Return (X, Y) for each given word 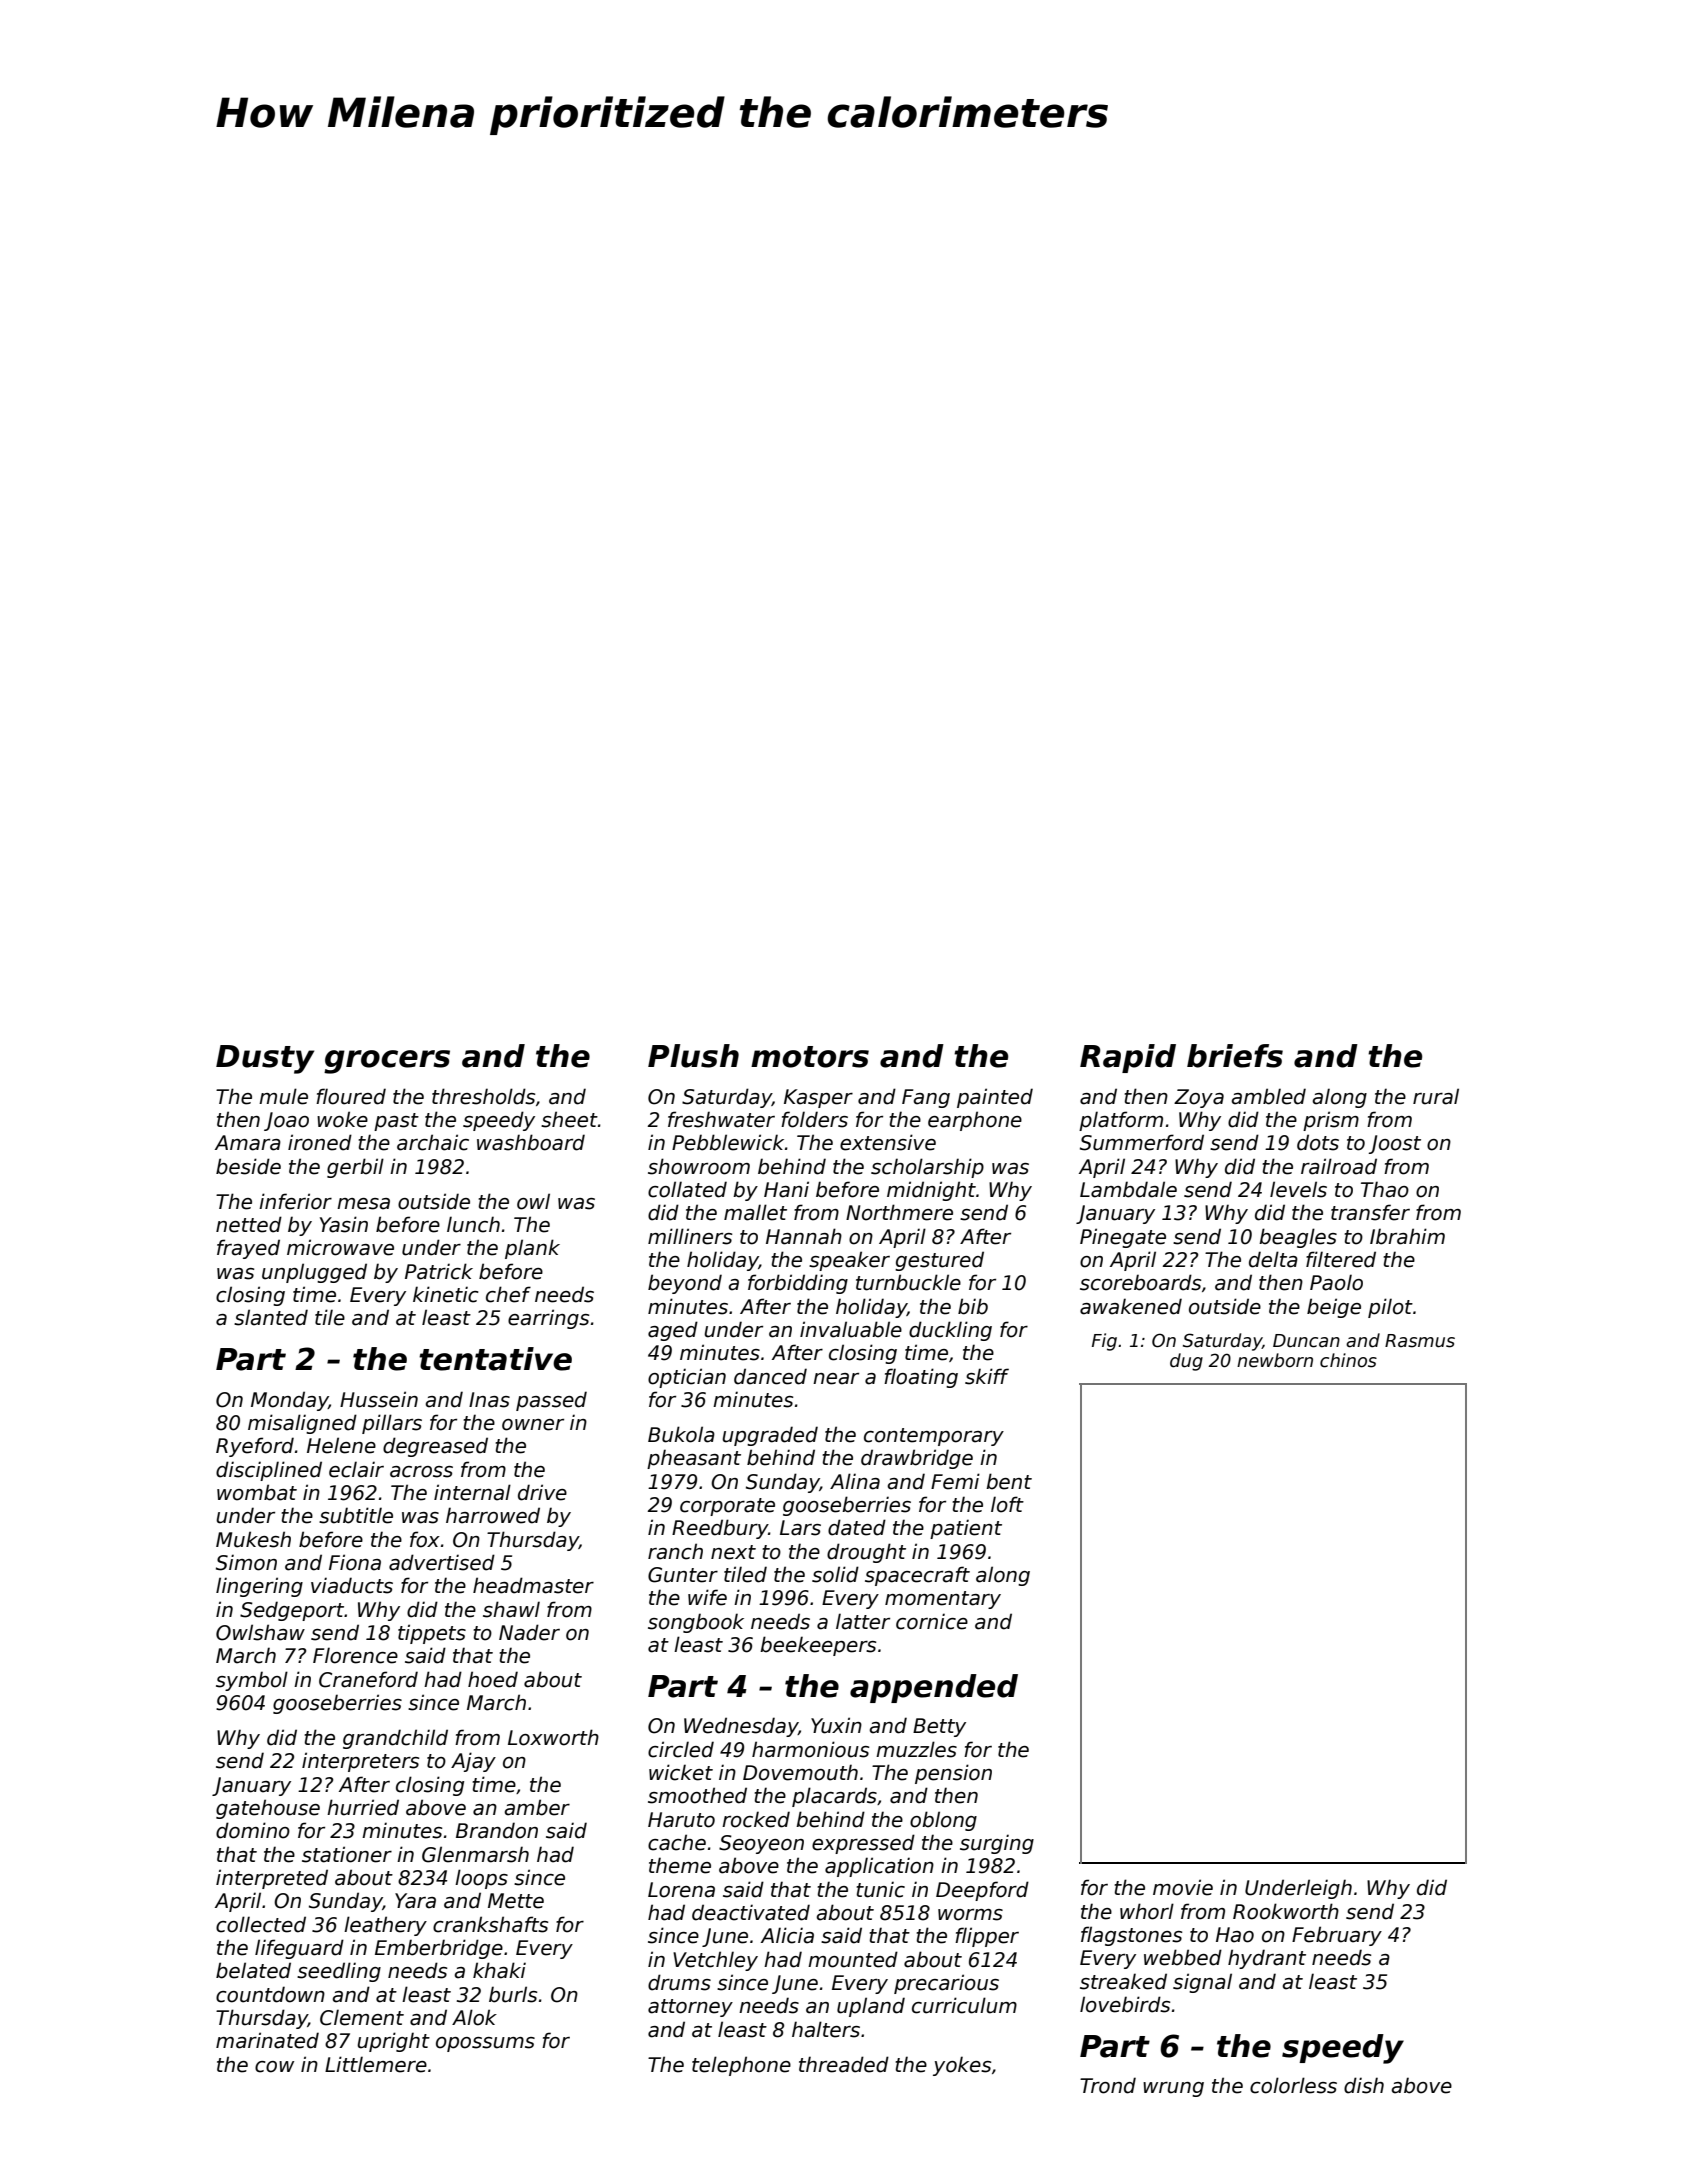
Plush (693, 1056)
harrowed (493, 1515)
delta (1273, 1259)
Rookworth (1286, 1911)
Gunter (683, 1575)
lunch (473, 1224)
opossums (485, 2044)
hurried (363, 1807)
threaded (844, 2064)
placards (834, 1797)
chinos (1348, 1360)
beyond (685, 1284)
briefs (1235, 1056)
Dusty (265, 1059)
